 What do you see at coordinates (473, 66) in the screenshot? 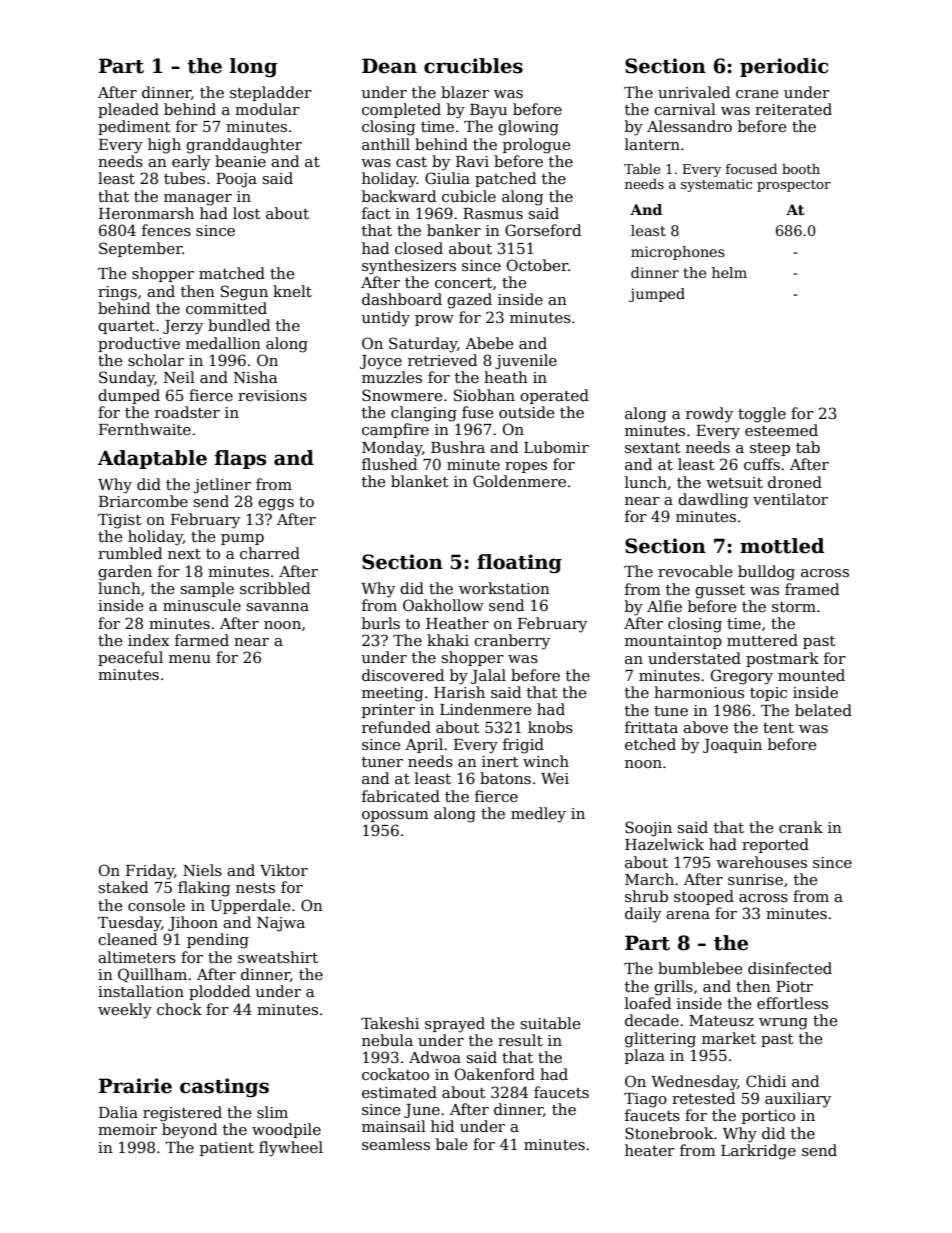
I see `crucibles` at bounding box center [473, 66].
